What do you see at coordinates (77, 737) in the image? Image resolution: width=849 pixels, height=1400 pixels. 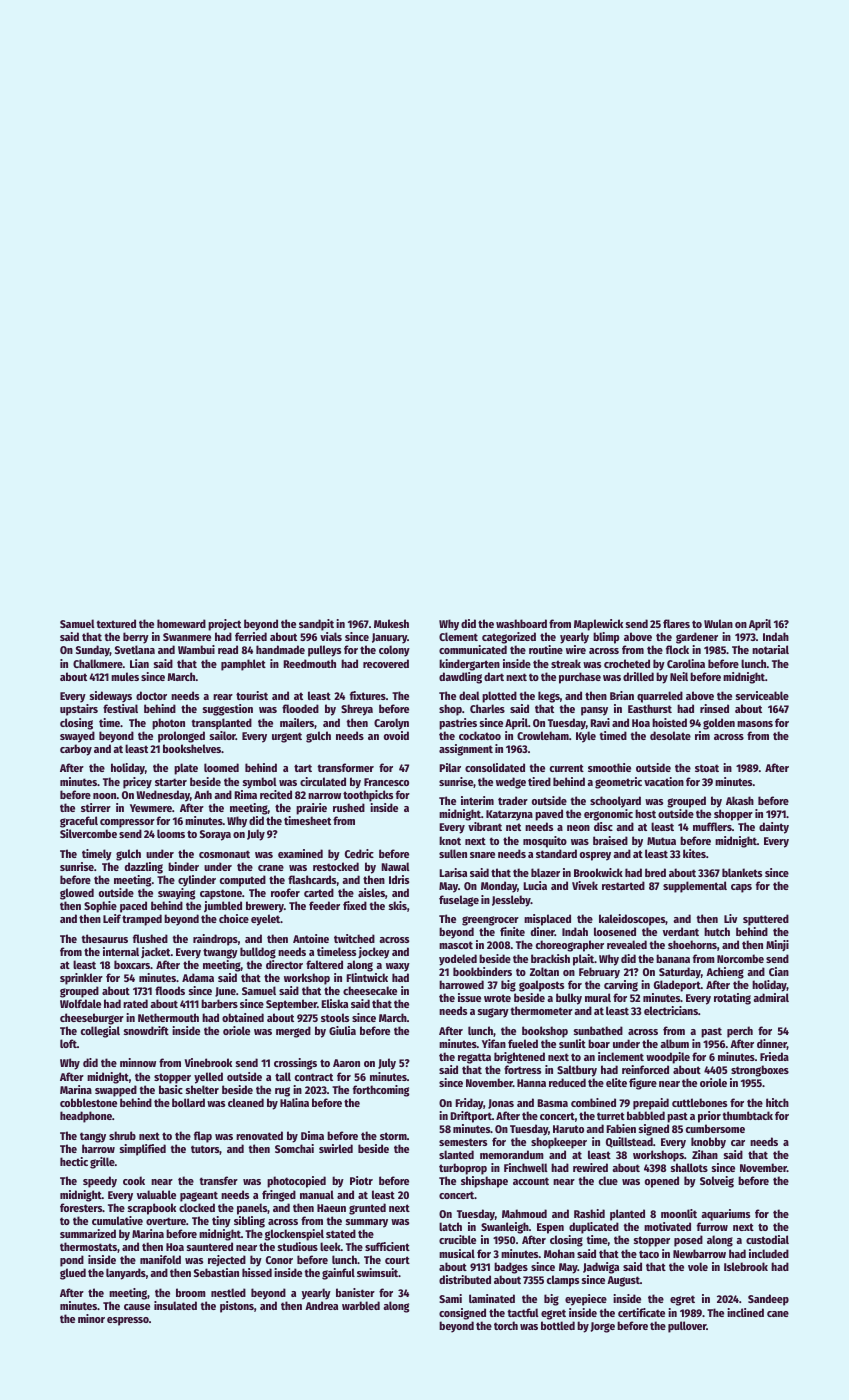 I see `swayed` at bounding box center [77, 737].
